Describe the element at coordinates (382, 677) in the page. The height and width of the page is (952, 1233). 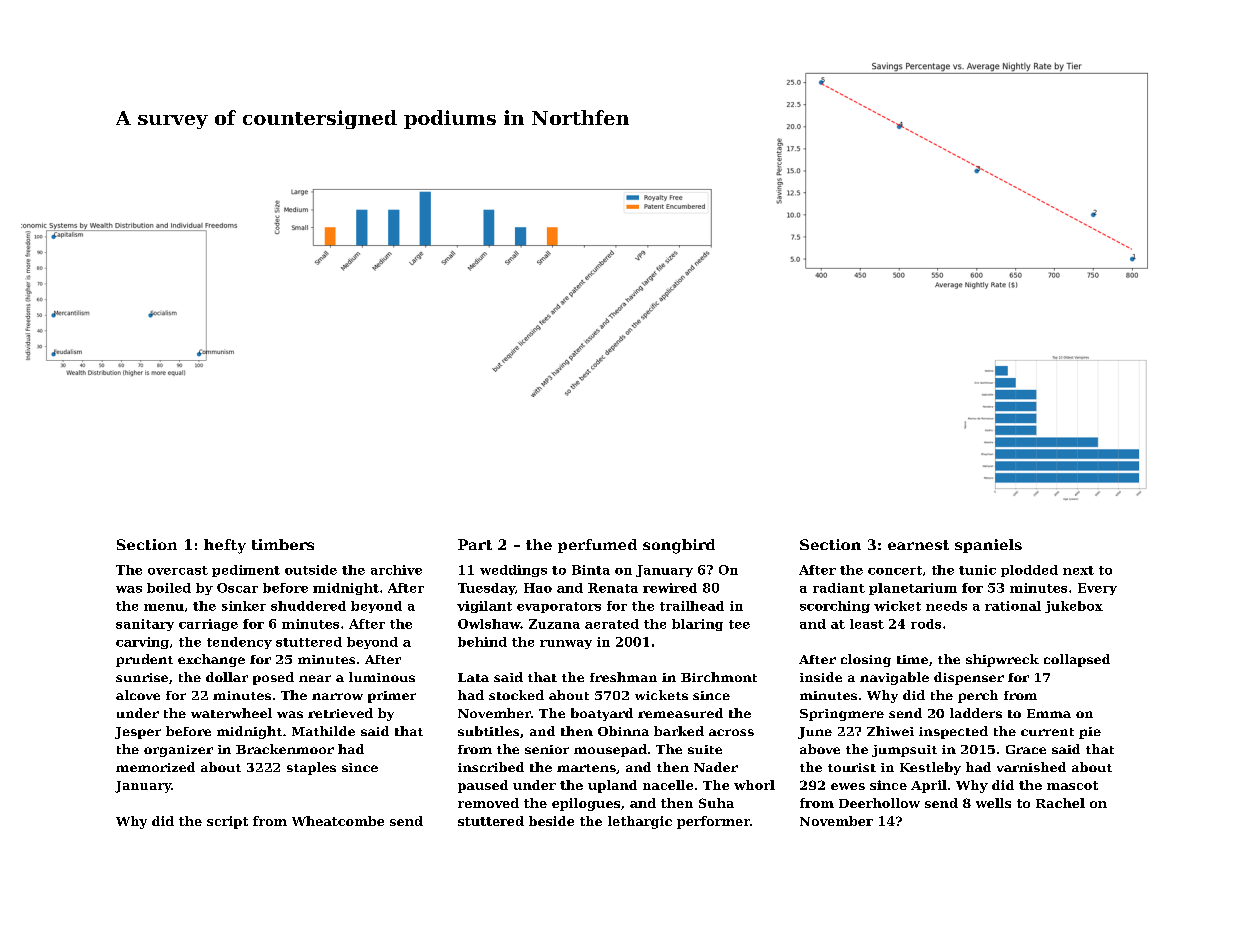
I see `luminous` at that location.
